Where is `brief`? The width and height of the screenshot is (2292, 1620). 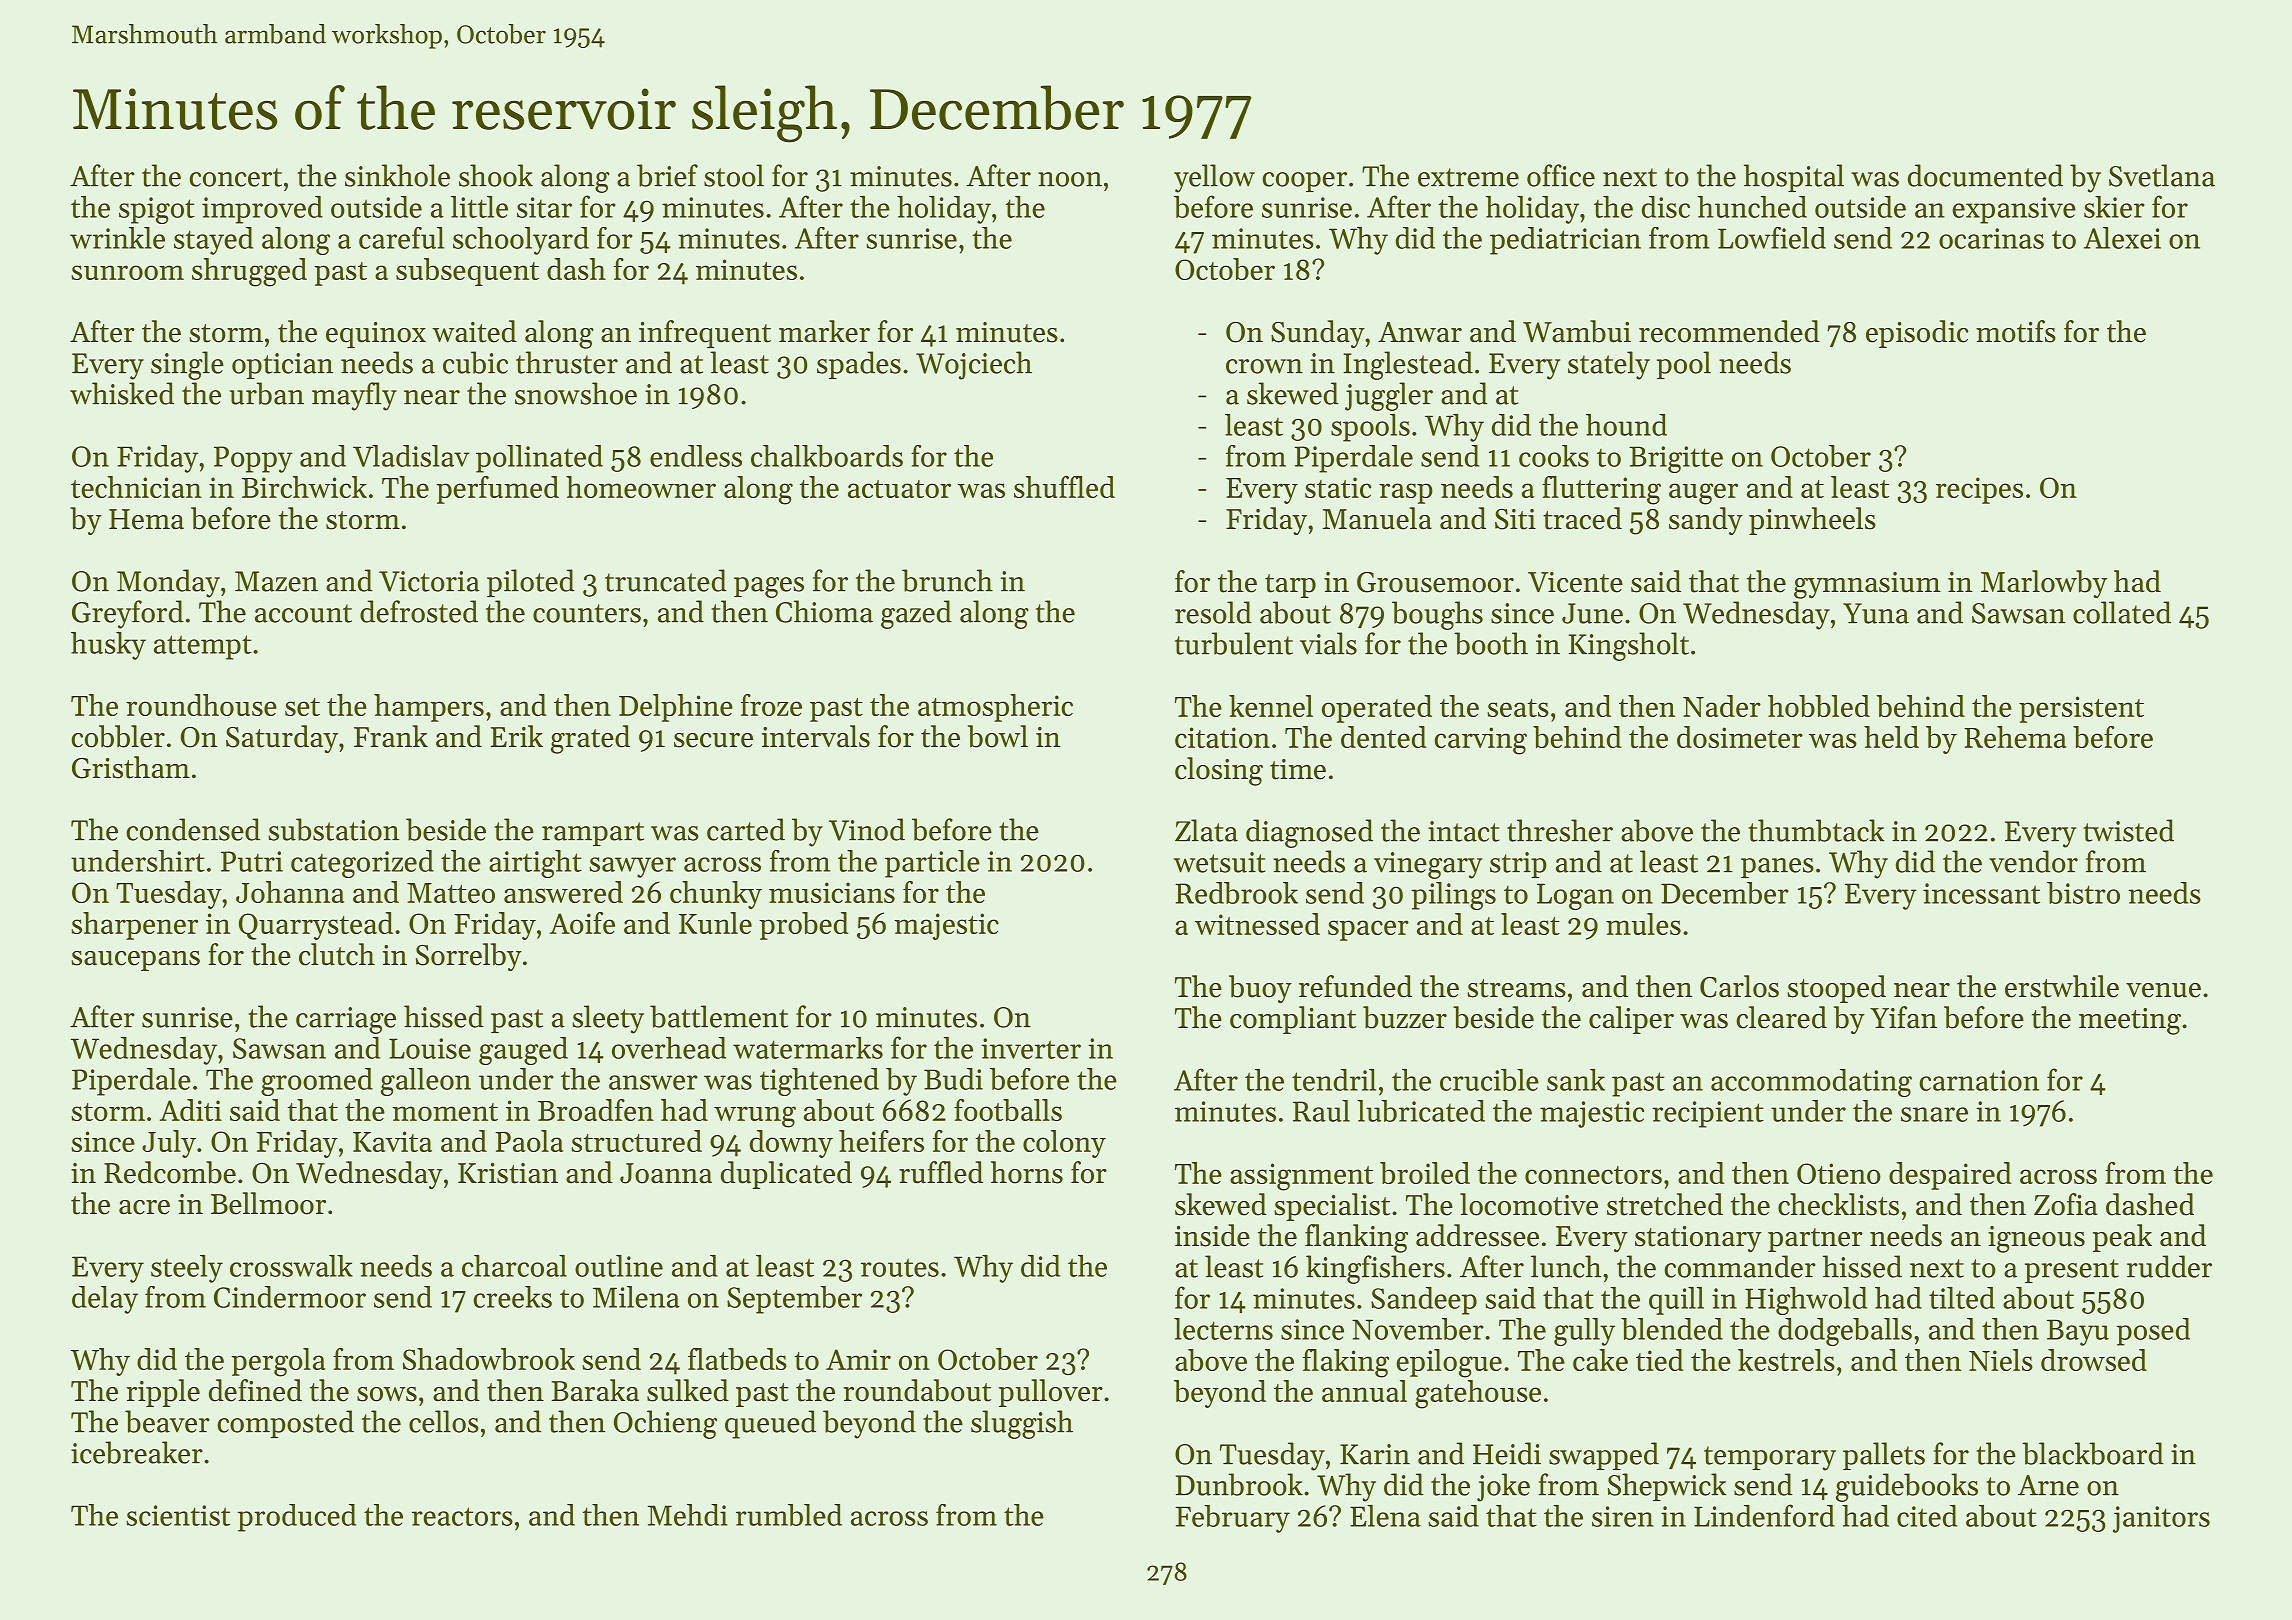
brief is located at coordinates (667, 175).
